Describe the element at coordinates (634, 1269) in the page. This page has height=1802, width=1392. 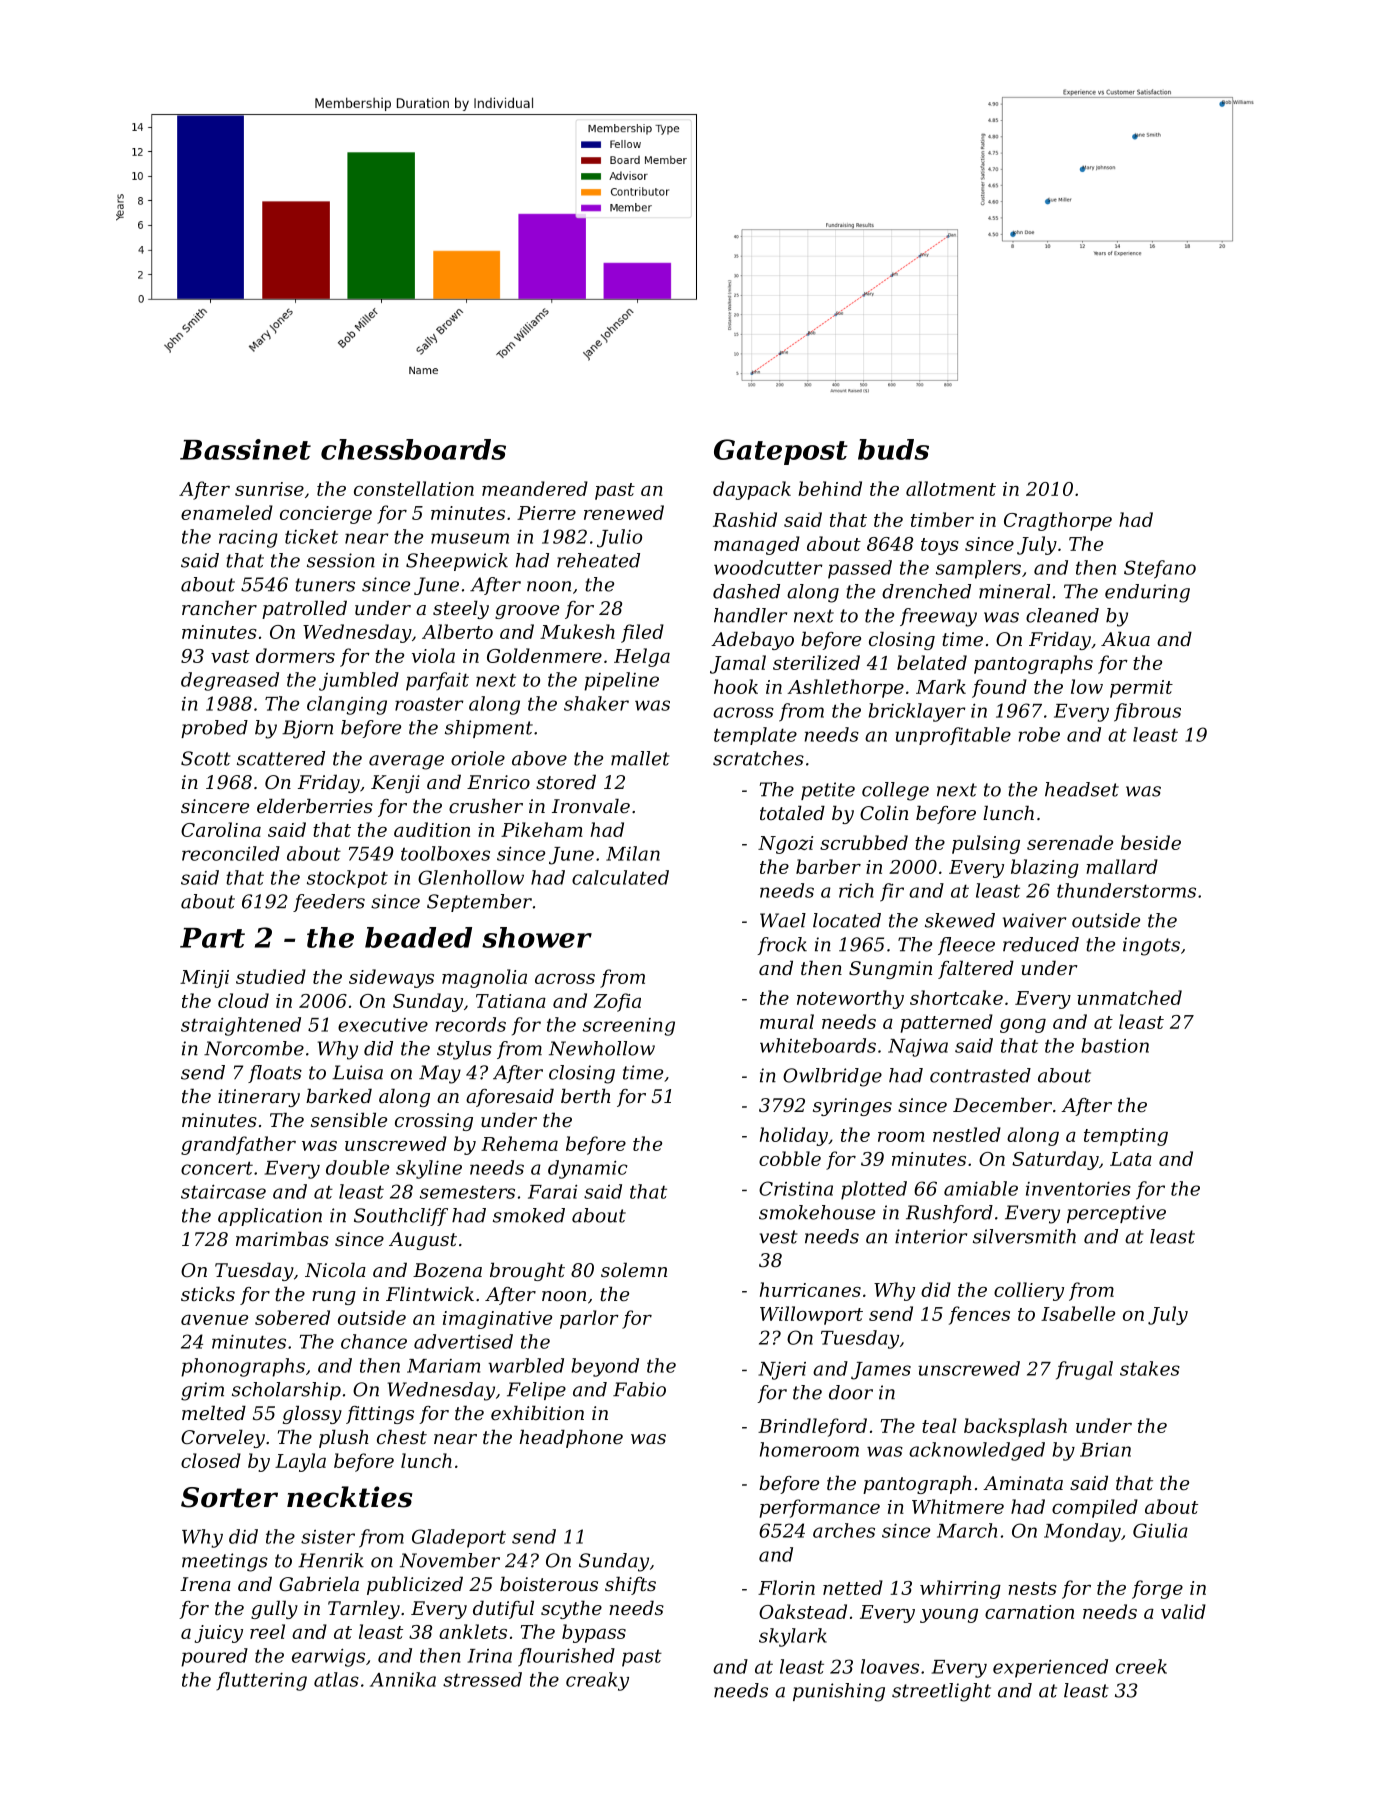
I see `solemn` at that location.
